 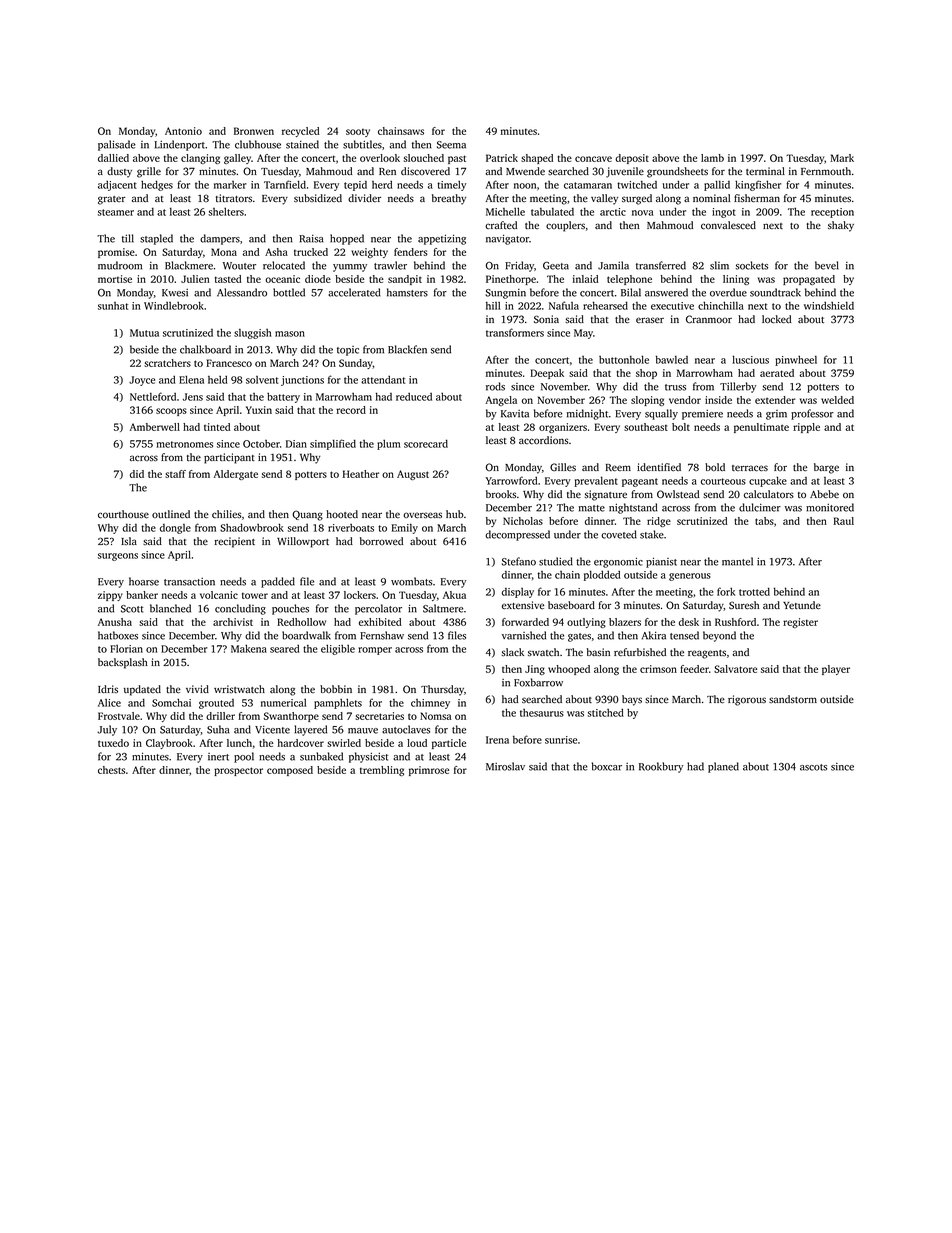 I want to click on scorecard, so click(x=426, y=443).
